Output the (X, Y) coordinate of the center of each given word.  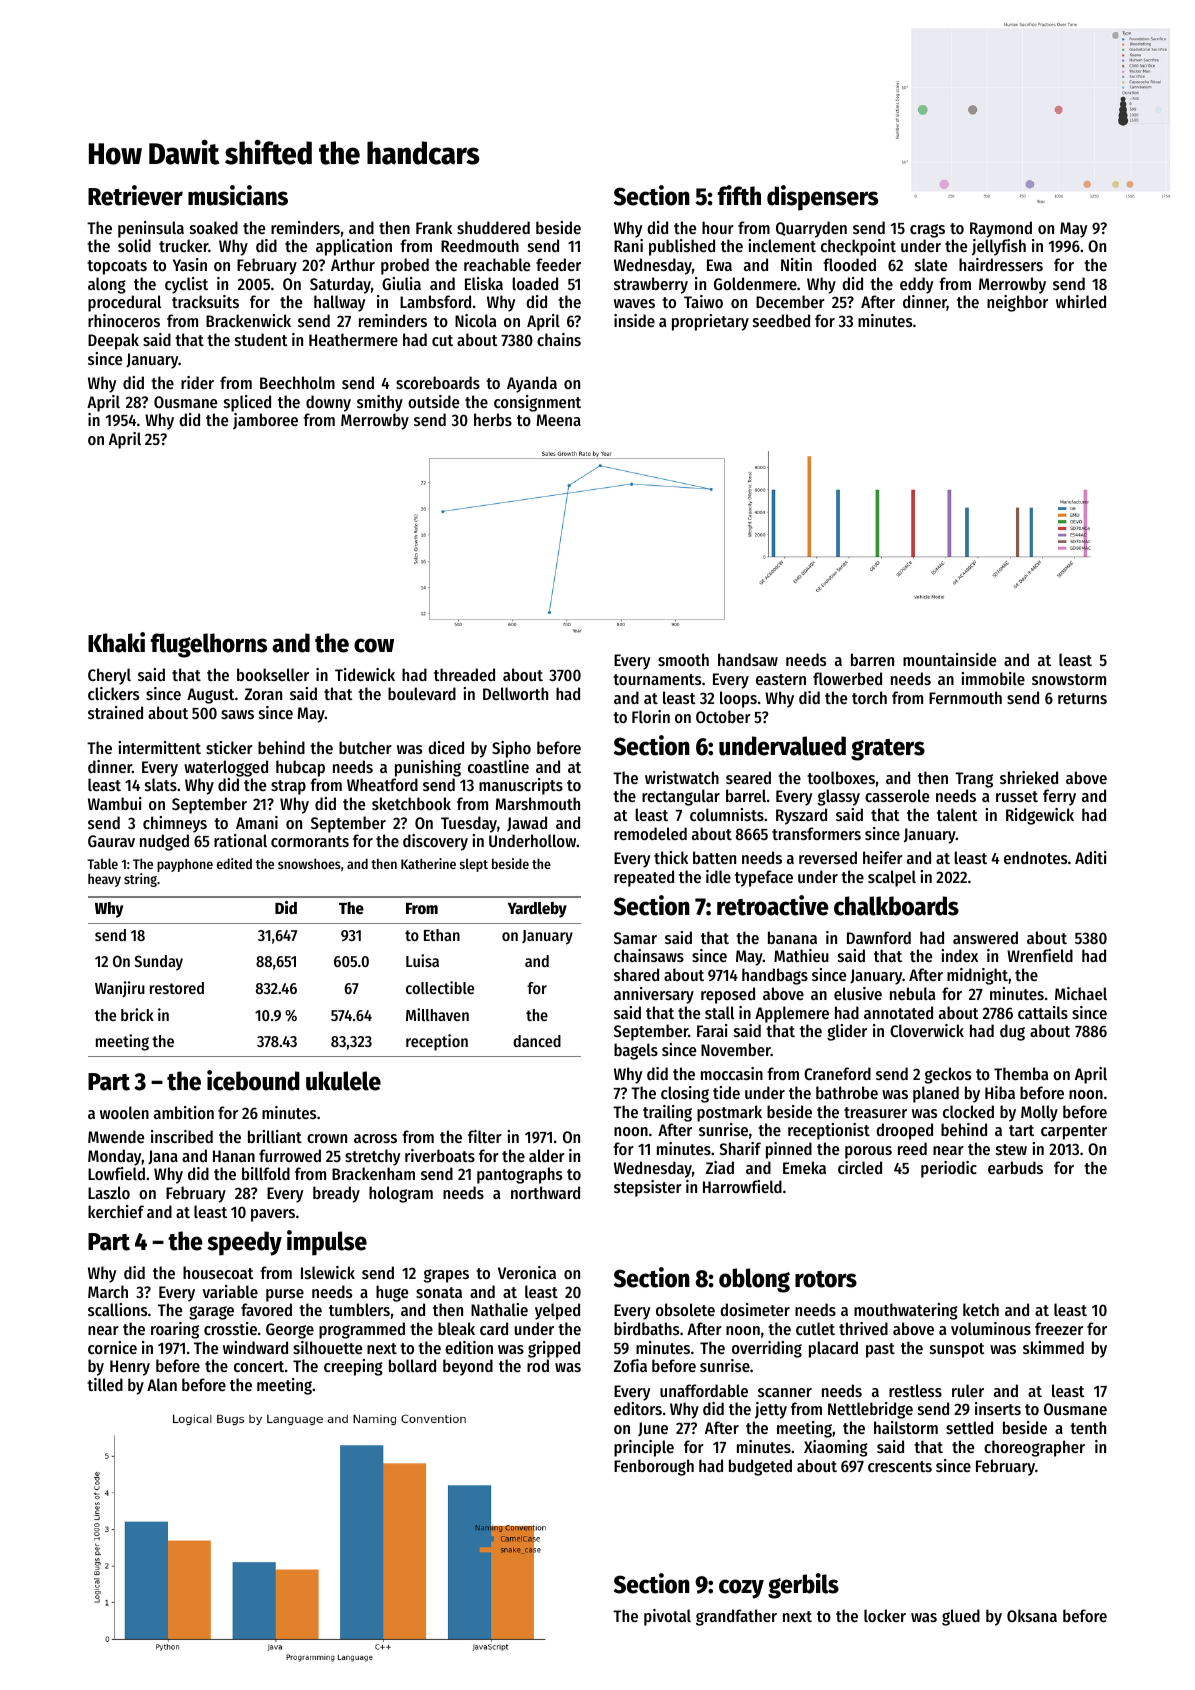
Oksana (1032, 1615)
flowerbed (847, 678)
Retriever (135, 195)
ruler (968, 1390)
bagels (636, 1051)
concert (259, 1366)
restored (177, 988)
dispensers (822, 198)
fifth (739, 195)
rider (197, 382)
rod (538, 1365)
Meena (559, 420)
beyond (468, 1367)
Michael (1081, 993)
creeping (353, 1367)
